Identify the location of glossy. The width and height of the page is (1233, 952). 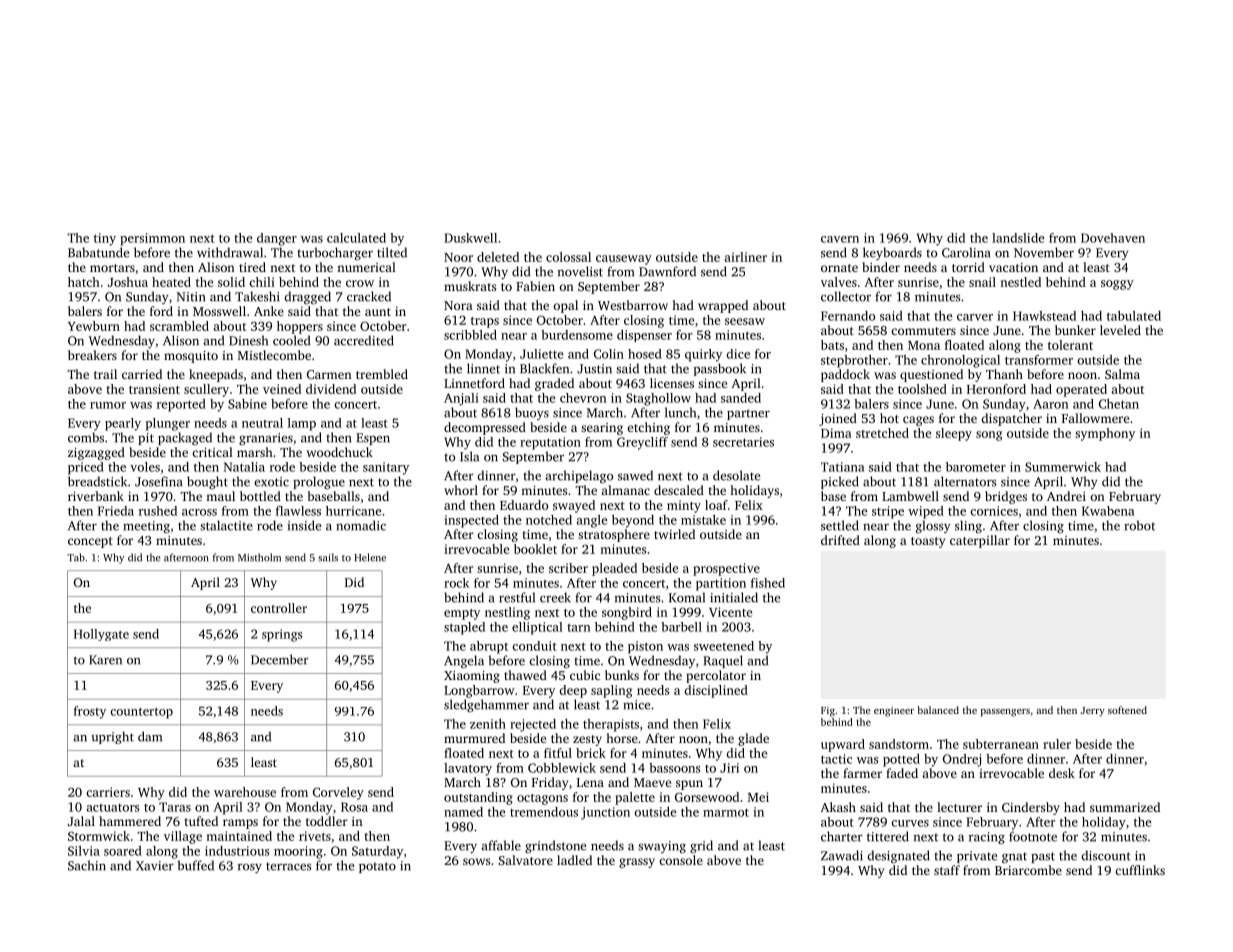
(933, 526).
